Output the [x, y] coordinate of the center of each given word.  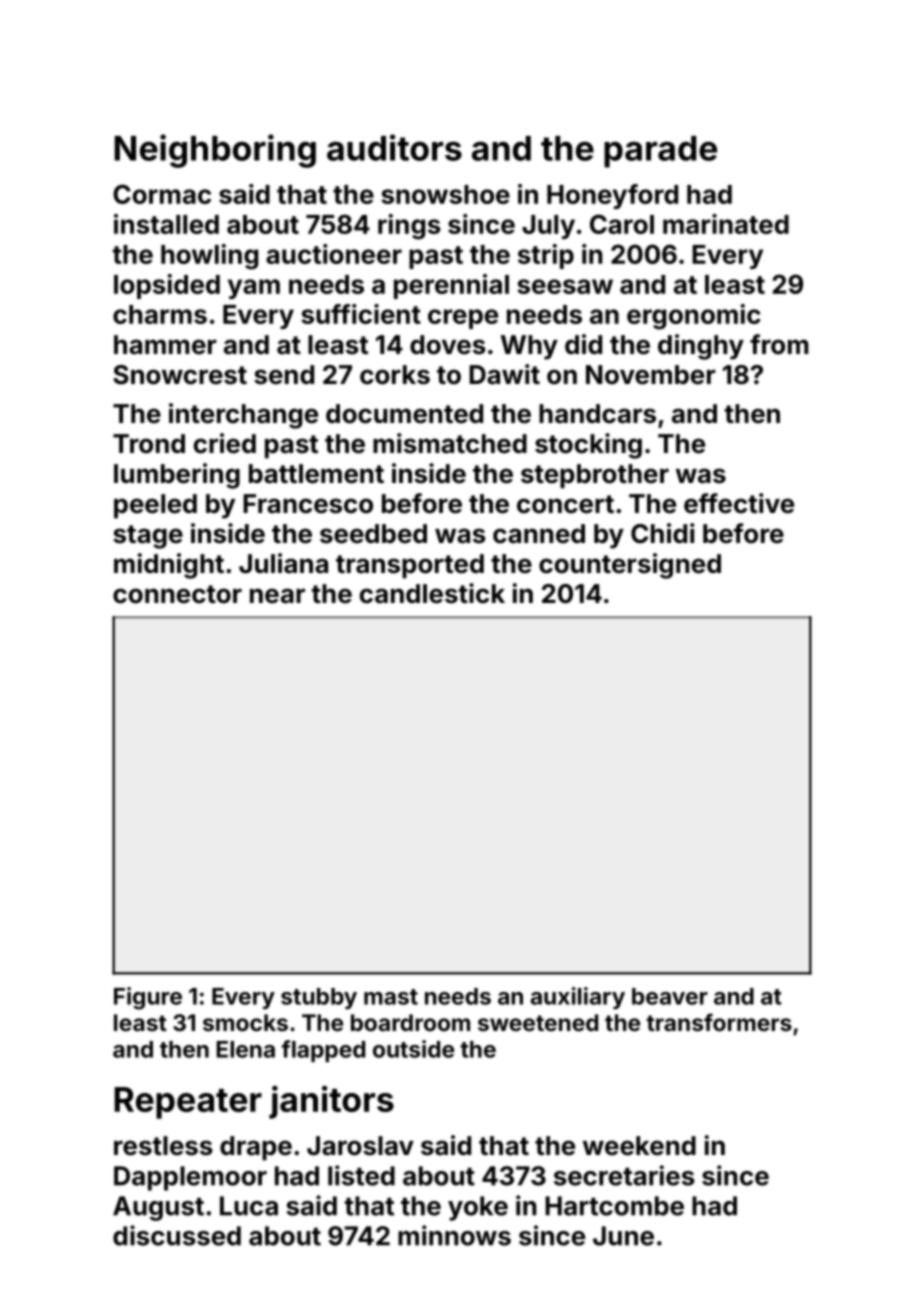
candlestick [432, 593]
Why [529, 347]
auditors [394, 147]
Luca [249, 1206]
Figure [148, 998]
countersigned [630, 566]
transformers [719, 1022]
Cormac [162, 194]
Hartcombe [614, 1206]
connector [177, 594]
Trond [149, 444]
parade [660, 152]
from [779, 344]
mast [391, 997]
